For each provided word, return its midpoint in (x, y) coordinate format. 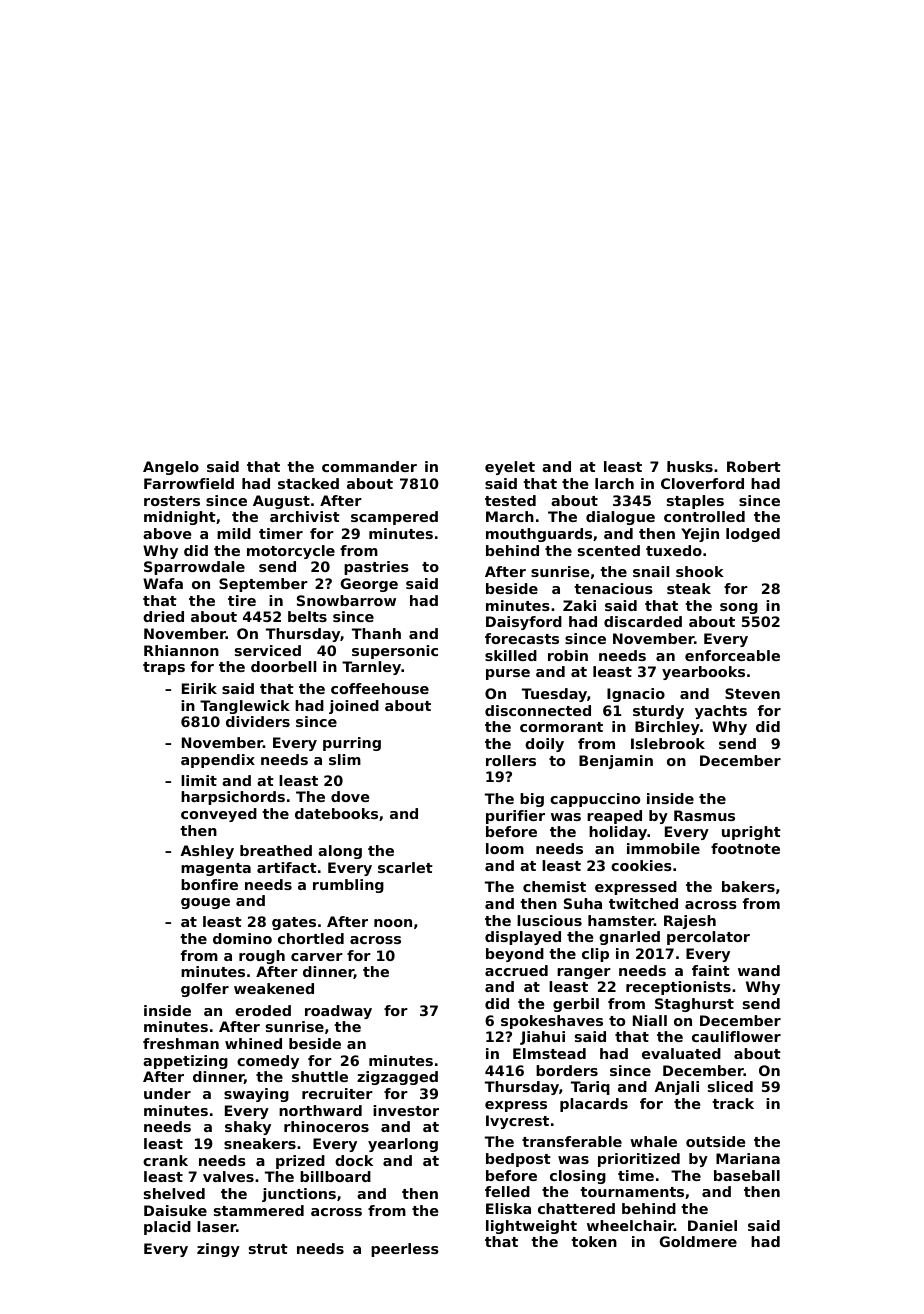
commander (369, 466)
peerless (405, 1250)
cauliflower (736, 1036)
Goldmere (698, 1241)
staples (695, 502)
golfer (205, 990)
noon (393, 923)
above (167, 533)
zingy (218, 1250)
